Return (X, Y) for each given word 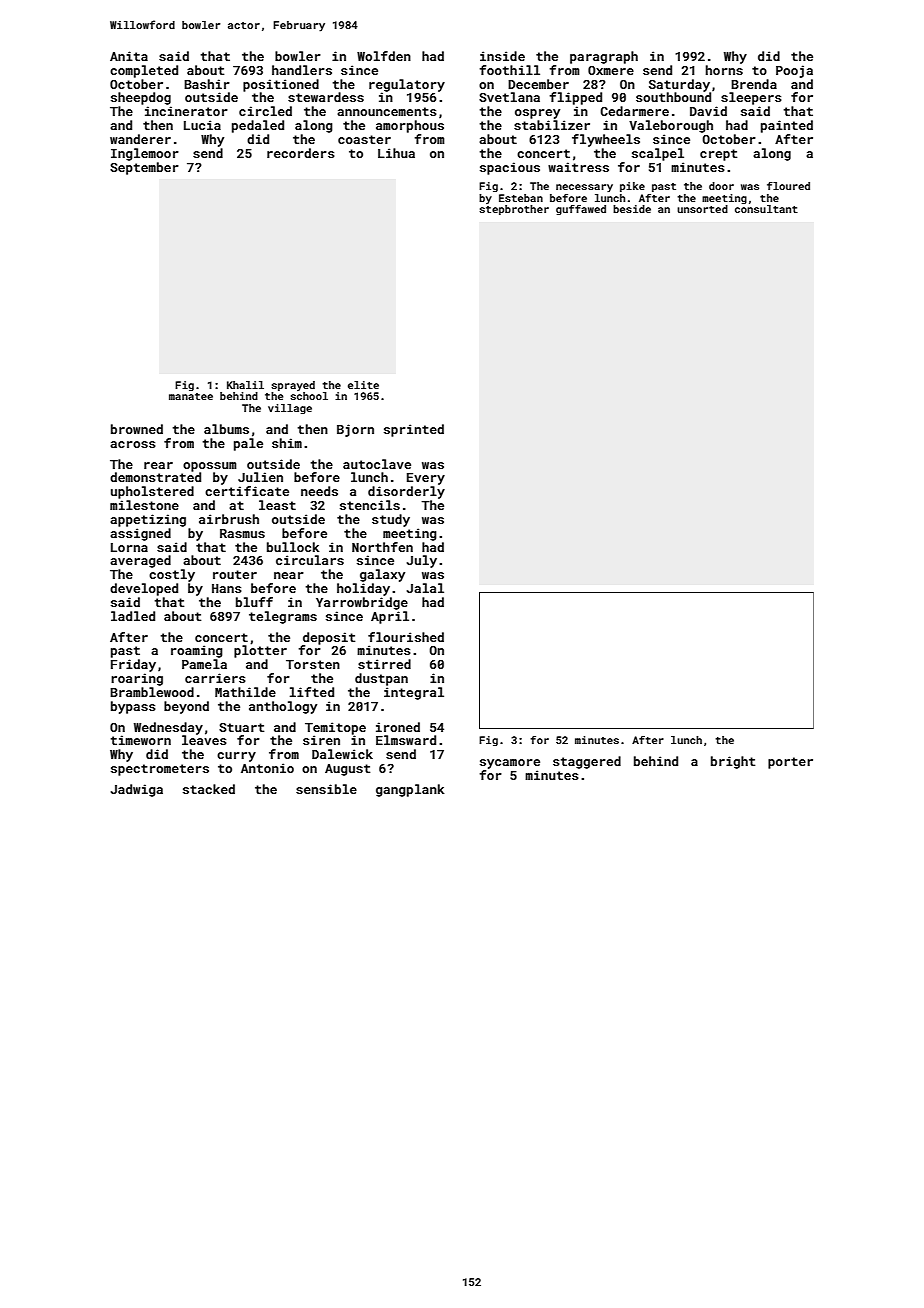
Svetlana (509, 97)
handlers (302, 70)
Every (426, 479)
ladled (133, 616)
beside (632, 209)
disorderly (406, 492)
